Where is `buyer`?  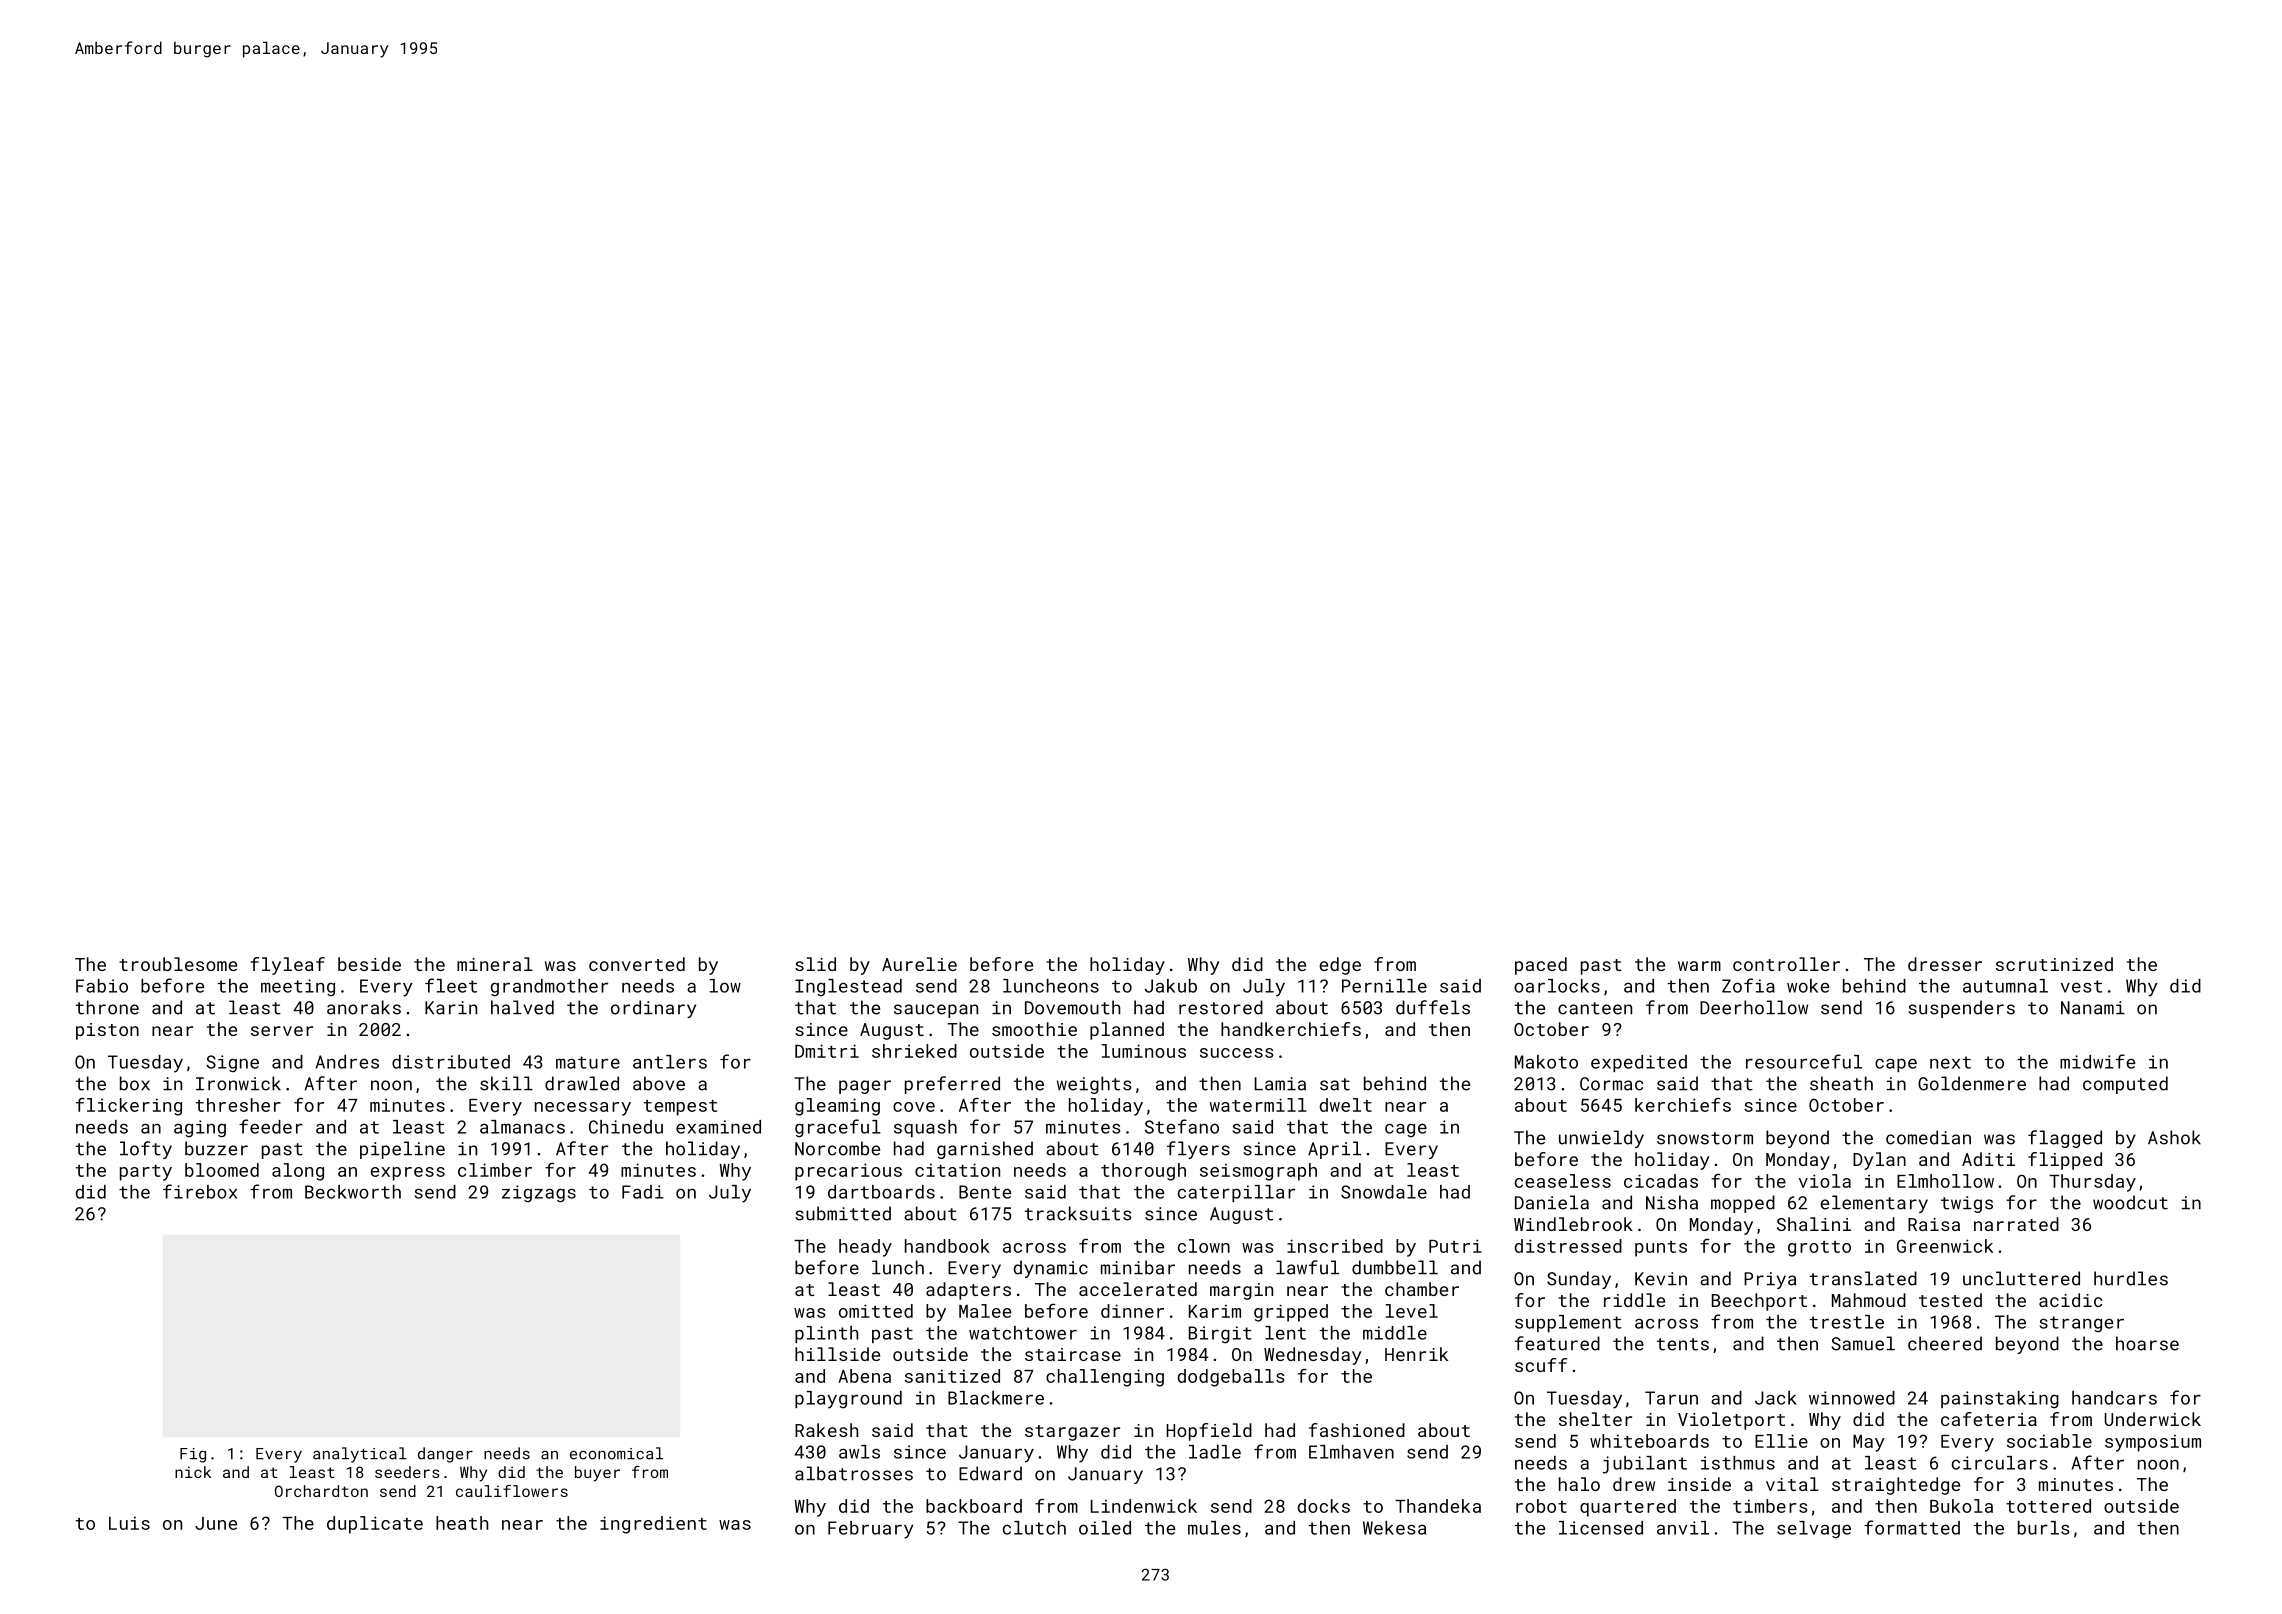
buyer is located at coordinates (597, 1474).
